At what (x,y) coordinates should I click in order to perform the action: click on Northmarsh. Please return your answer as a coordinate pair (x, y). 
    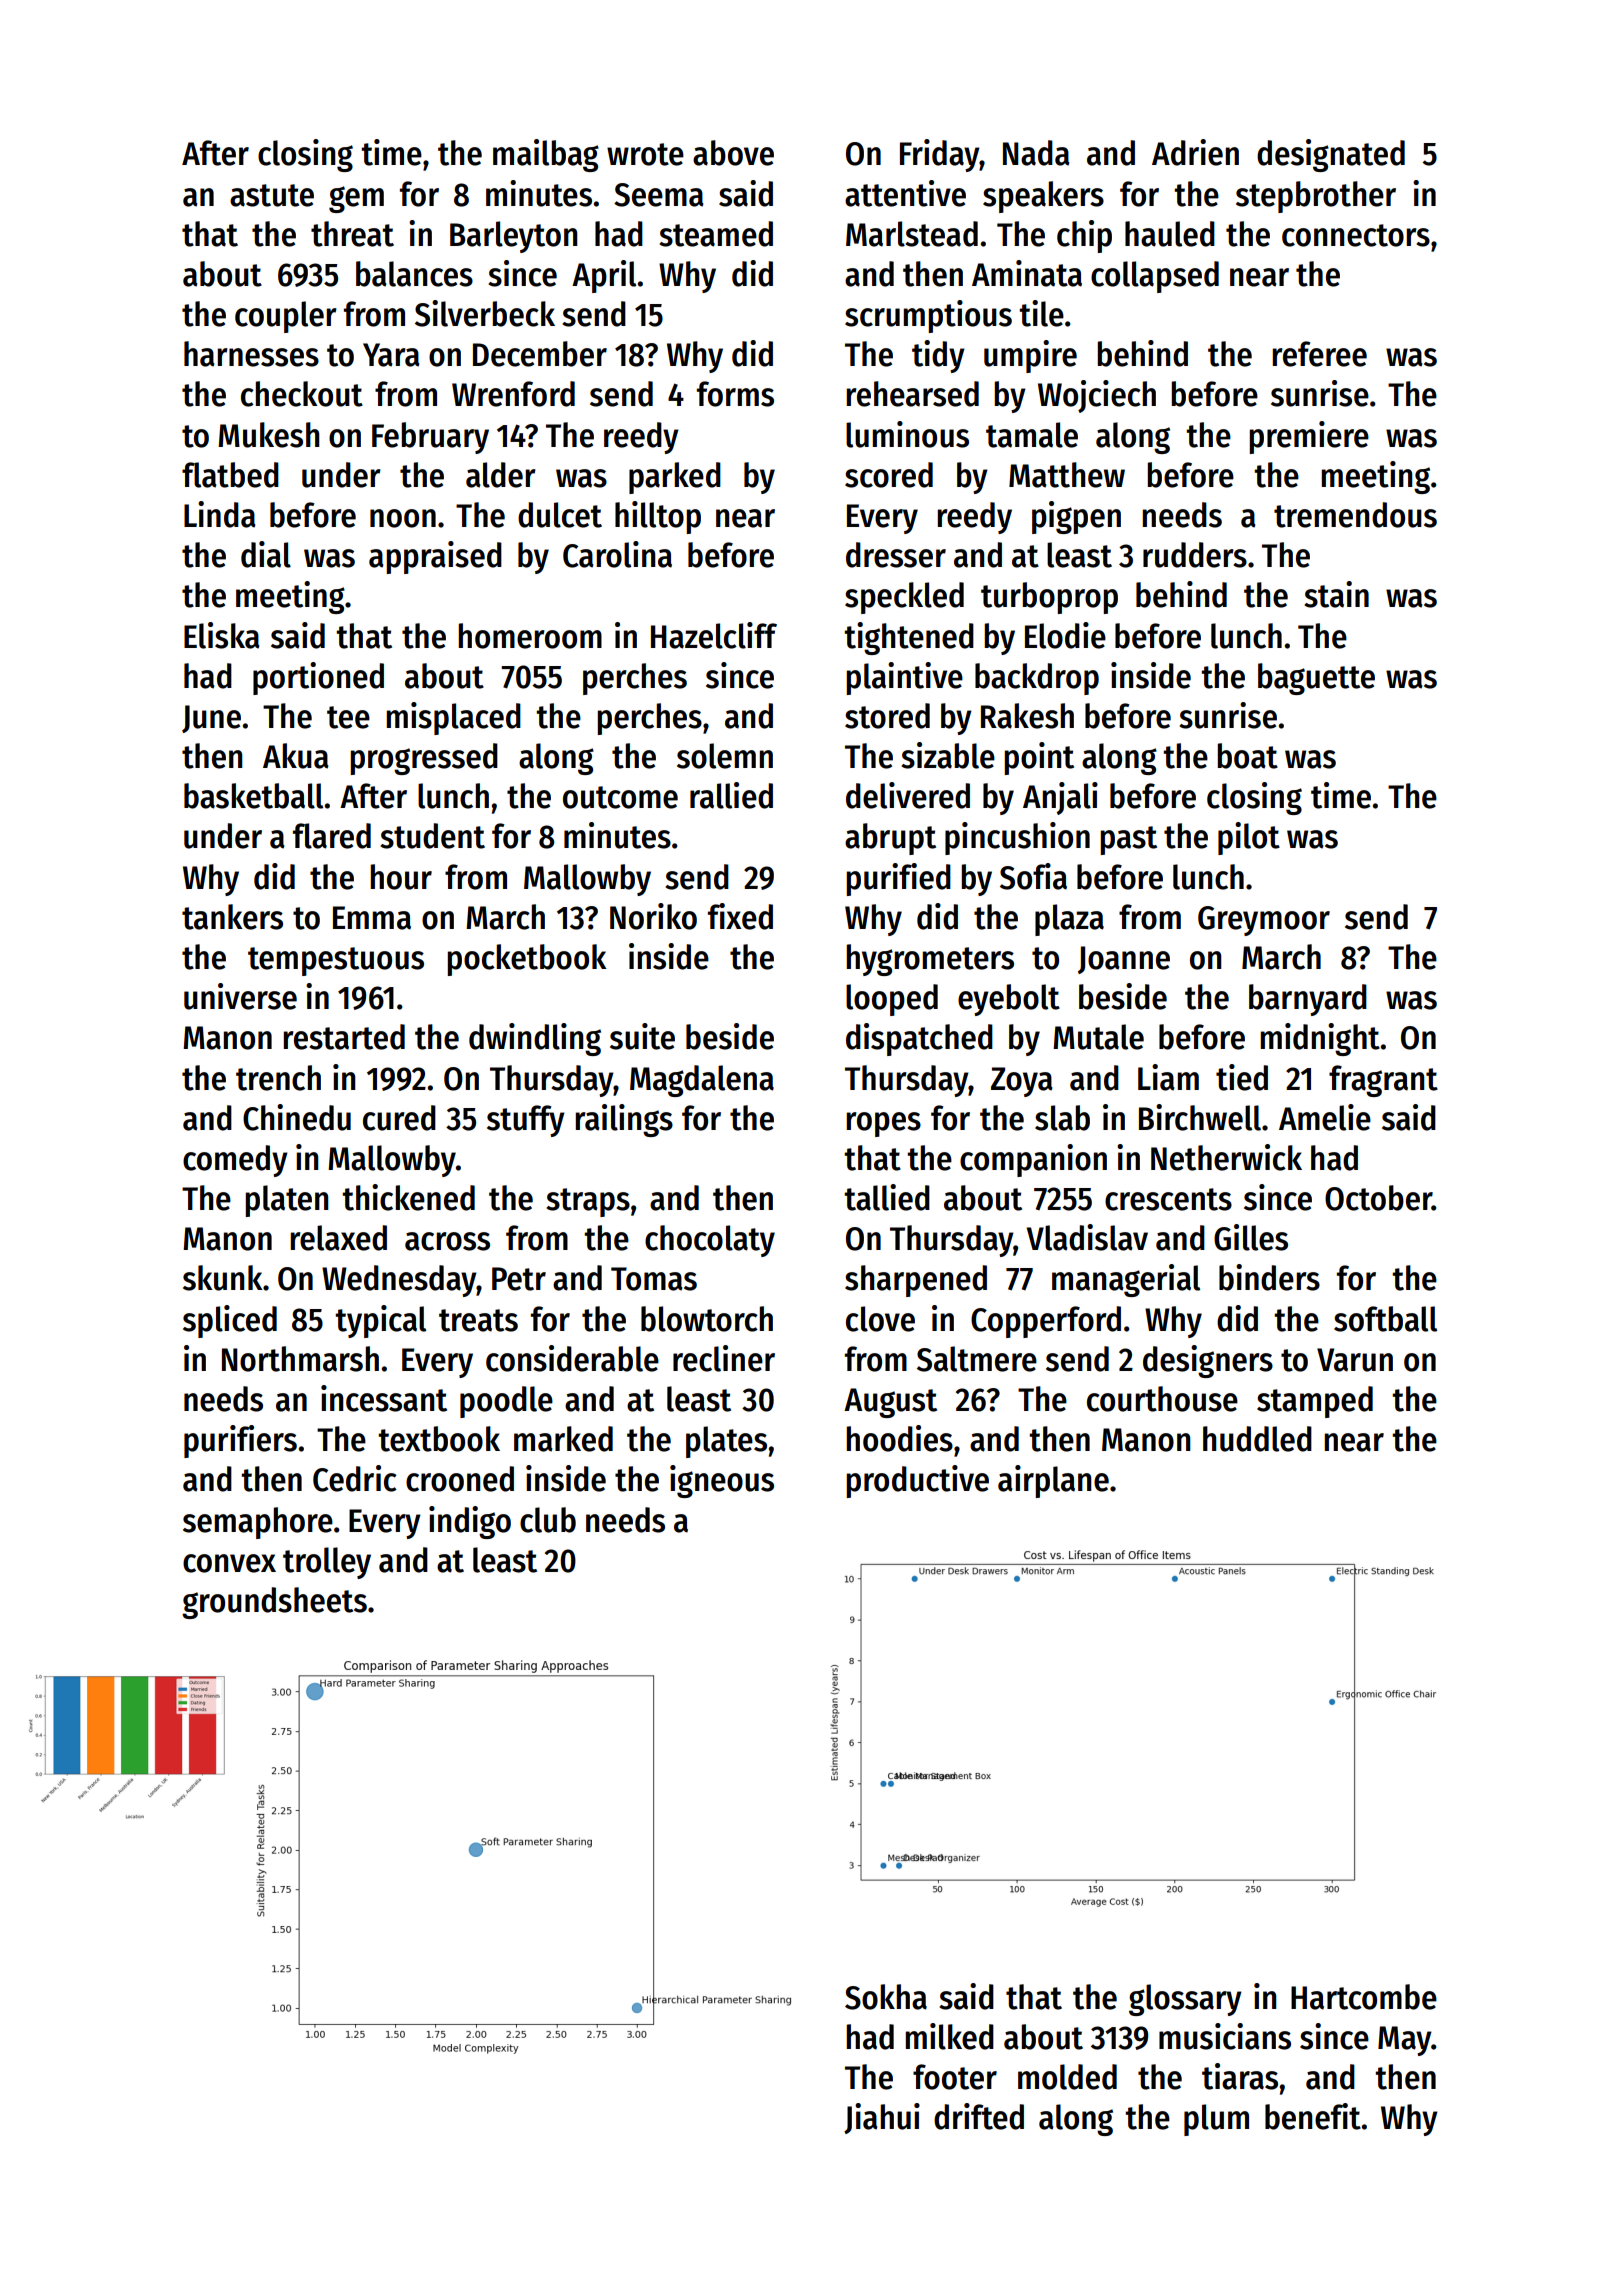
    Looking at the image, I should click on (300, 1359).
